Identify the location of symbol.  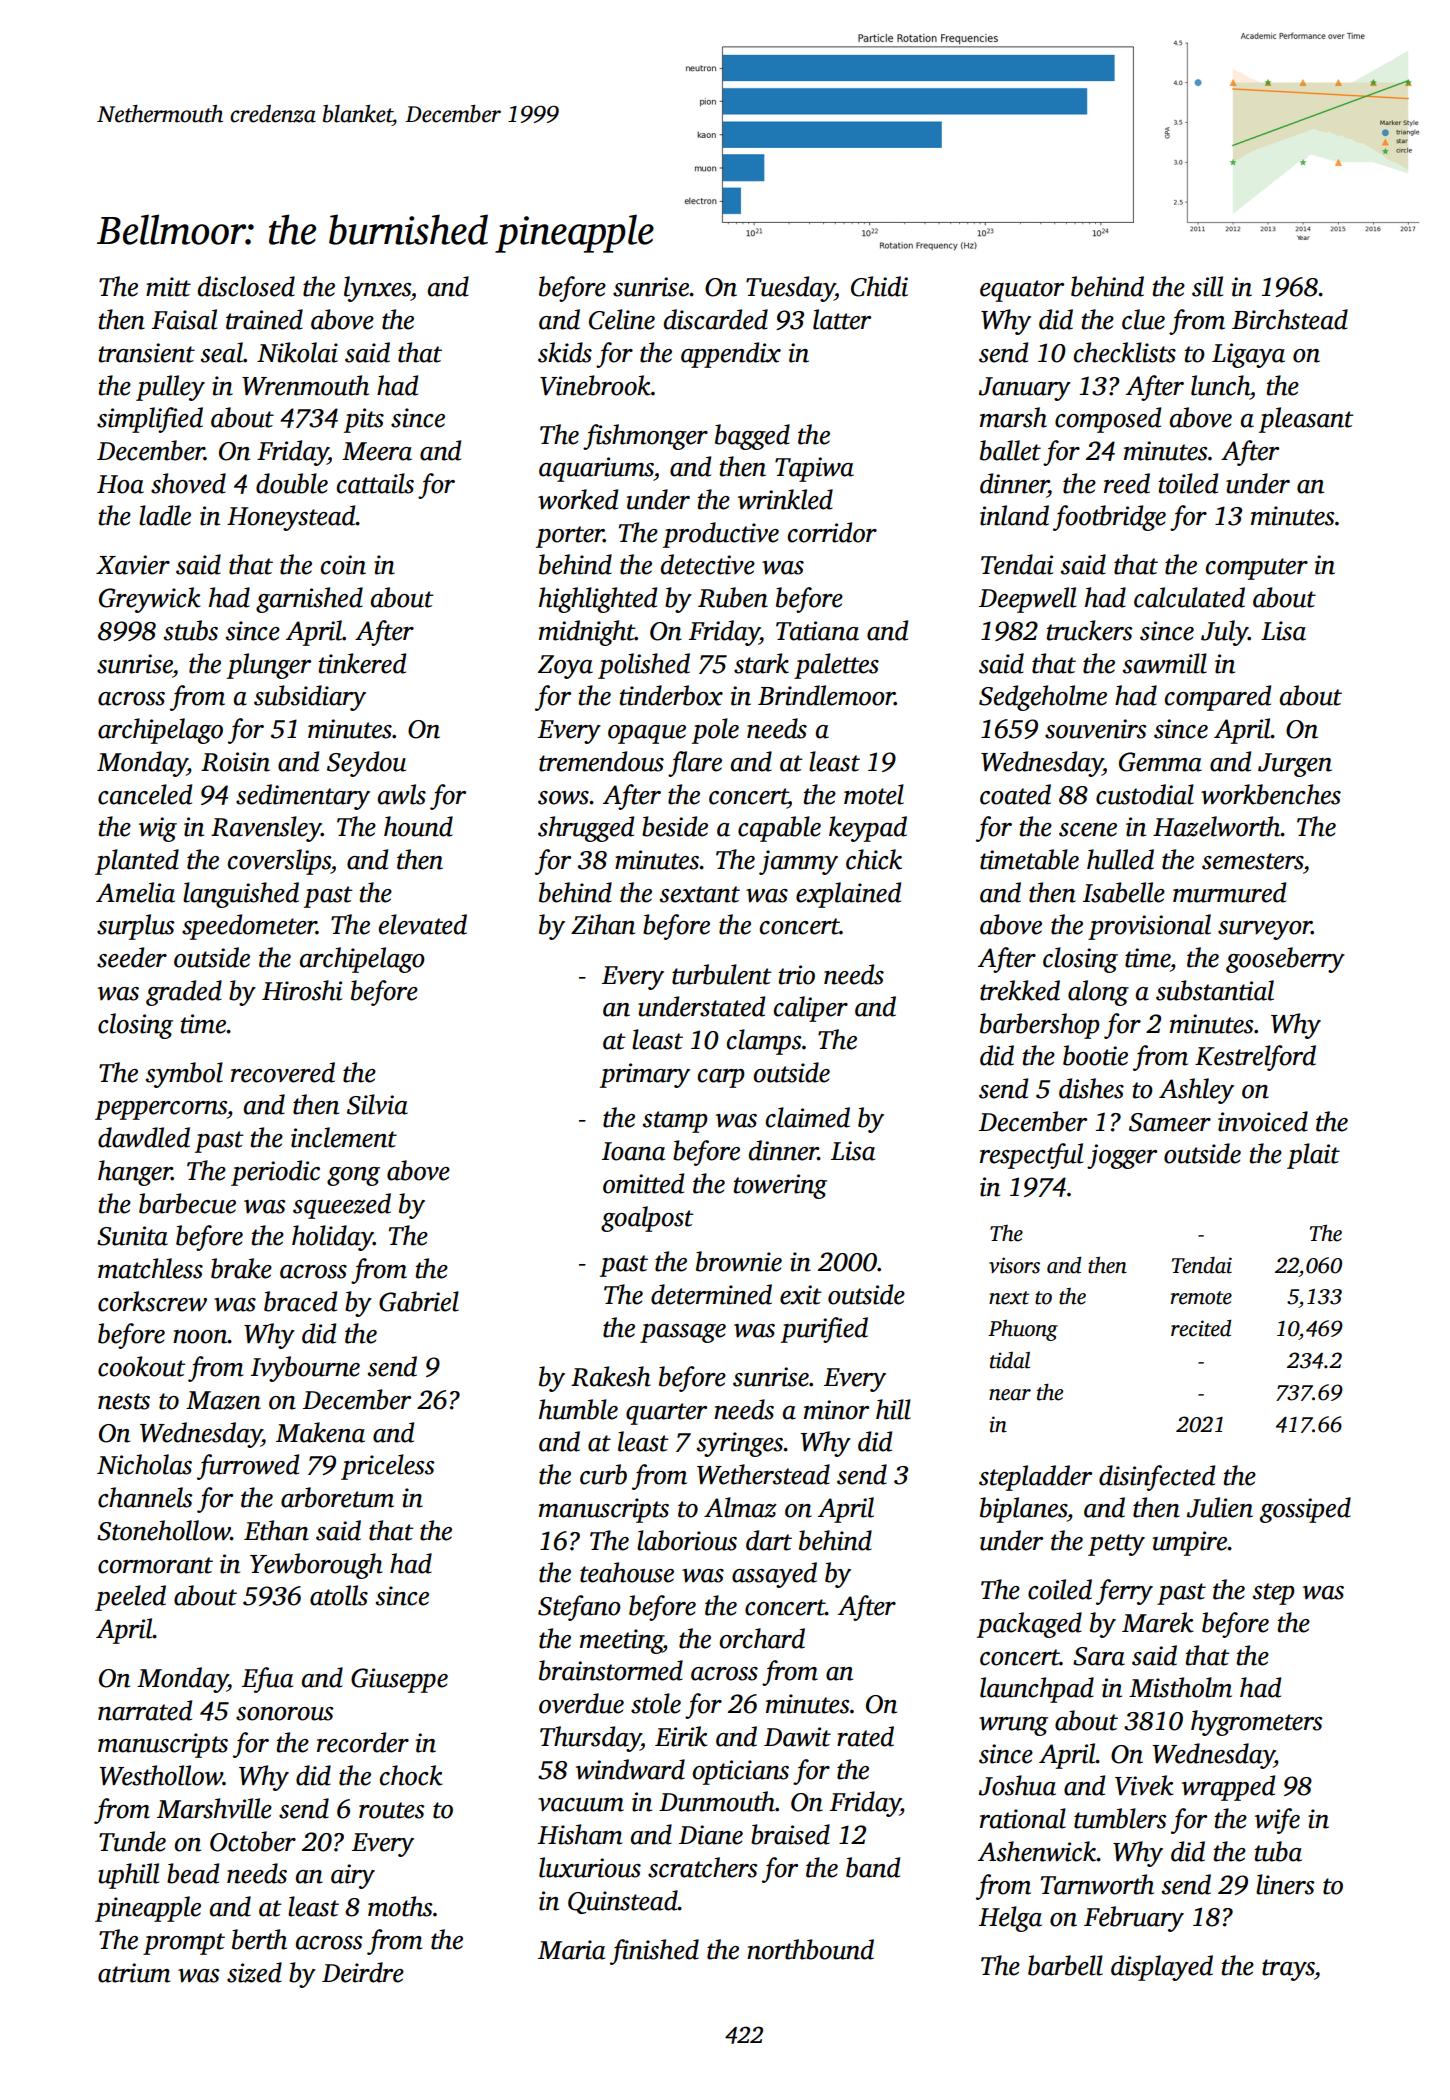
(184, 1075).
